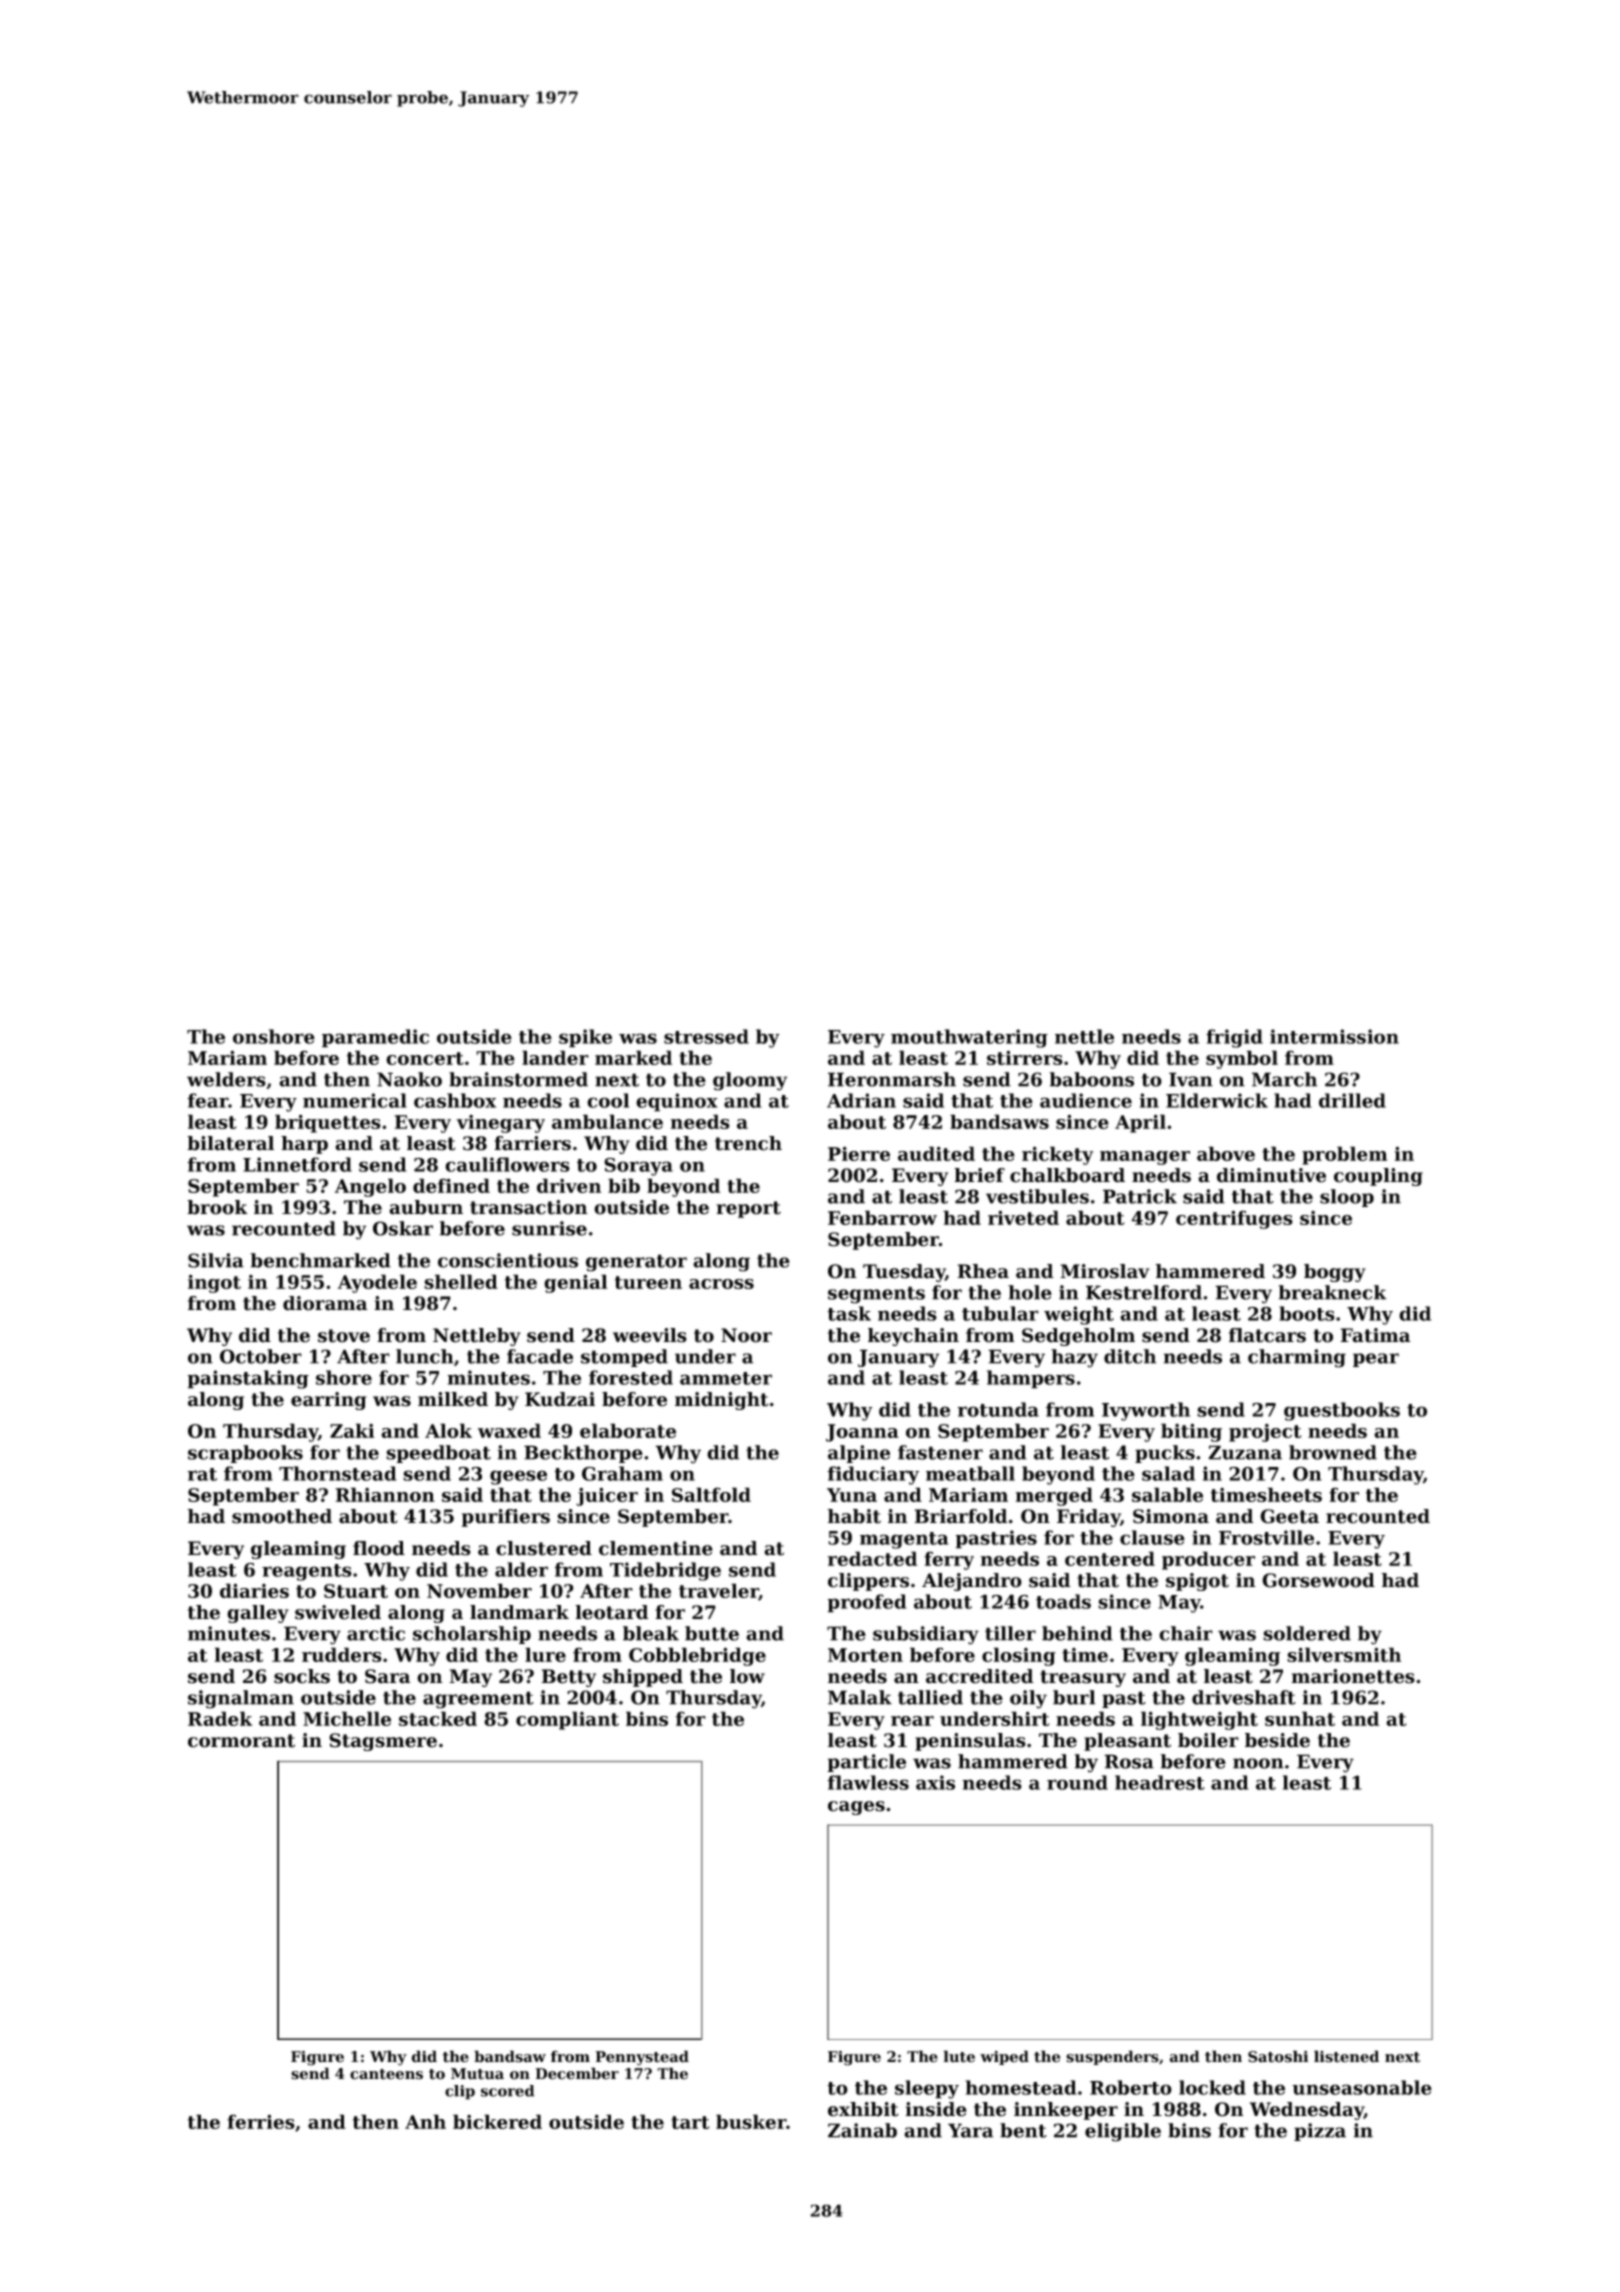 Image resolution: width=1620 pixels, height=2292 pixels. What do you see at coordinates (375, 1038) in the screenshot?
I see `paramedic` at bounding box center [375, 1038].
